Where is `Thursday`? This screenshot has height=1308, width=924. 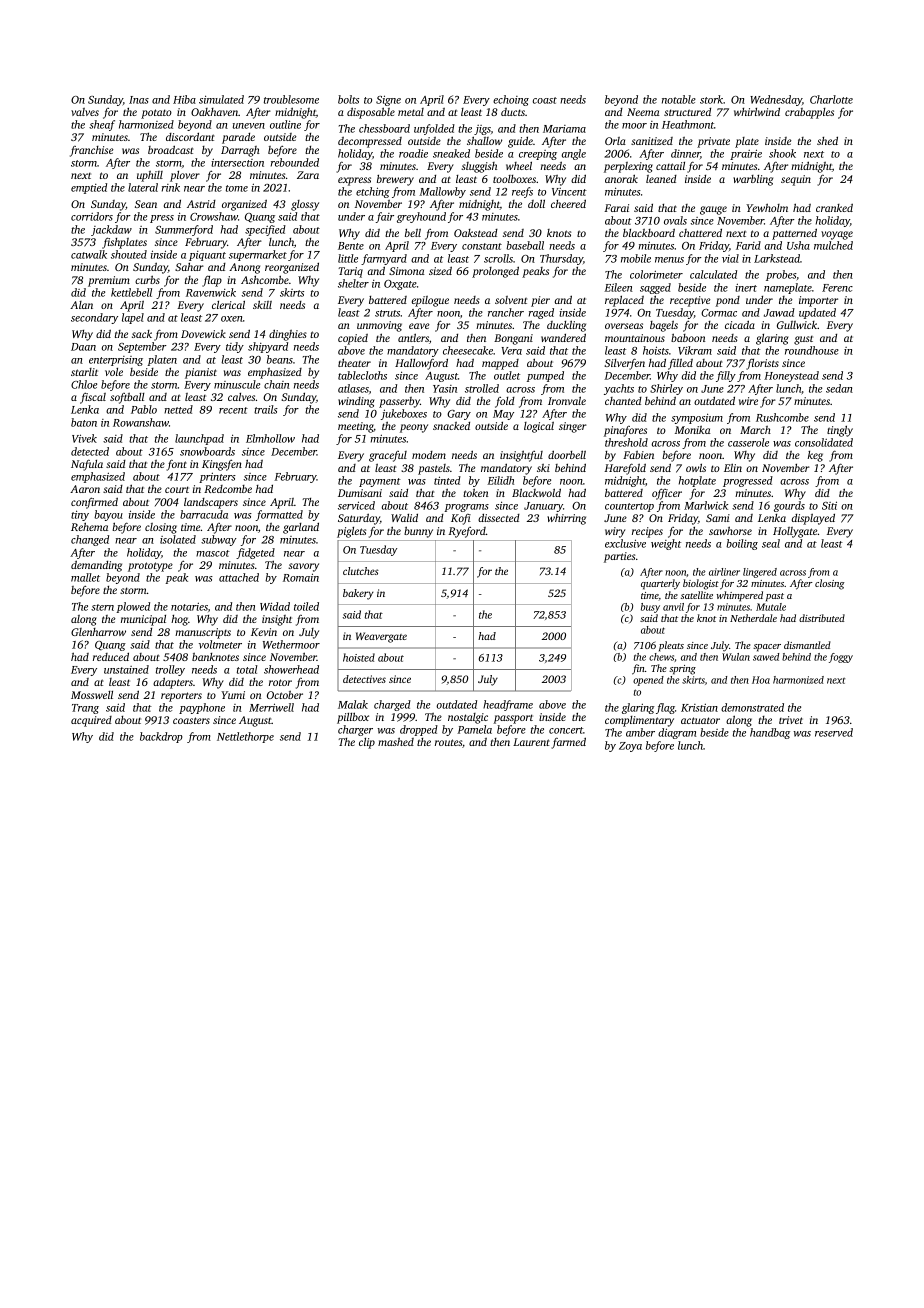 Thursday is located at coordinates (561, 259).
